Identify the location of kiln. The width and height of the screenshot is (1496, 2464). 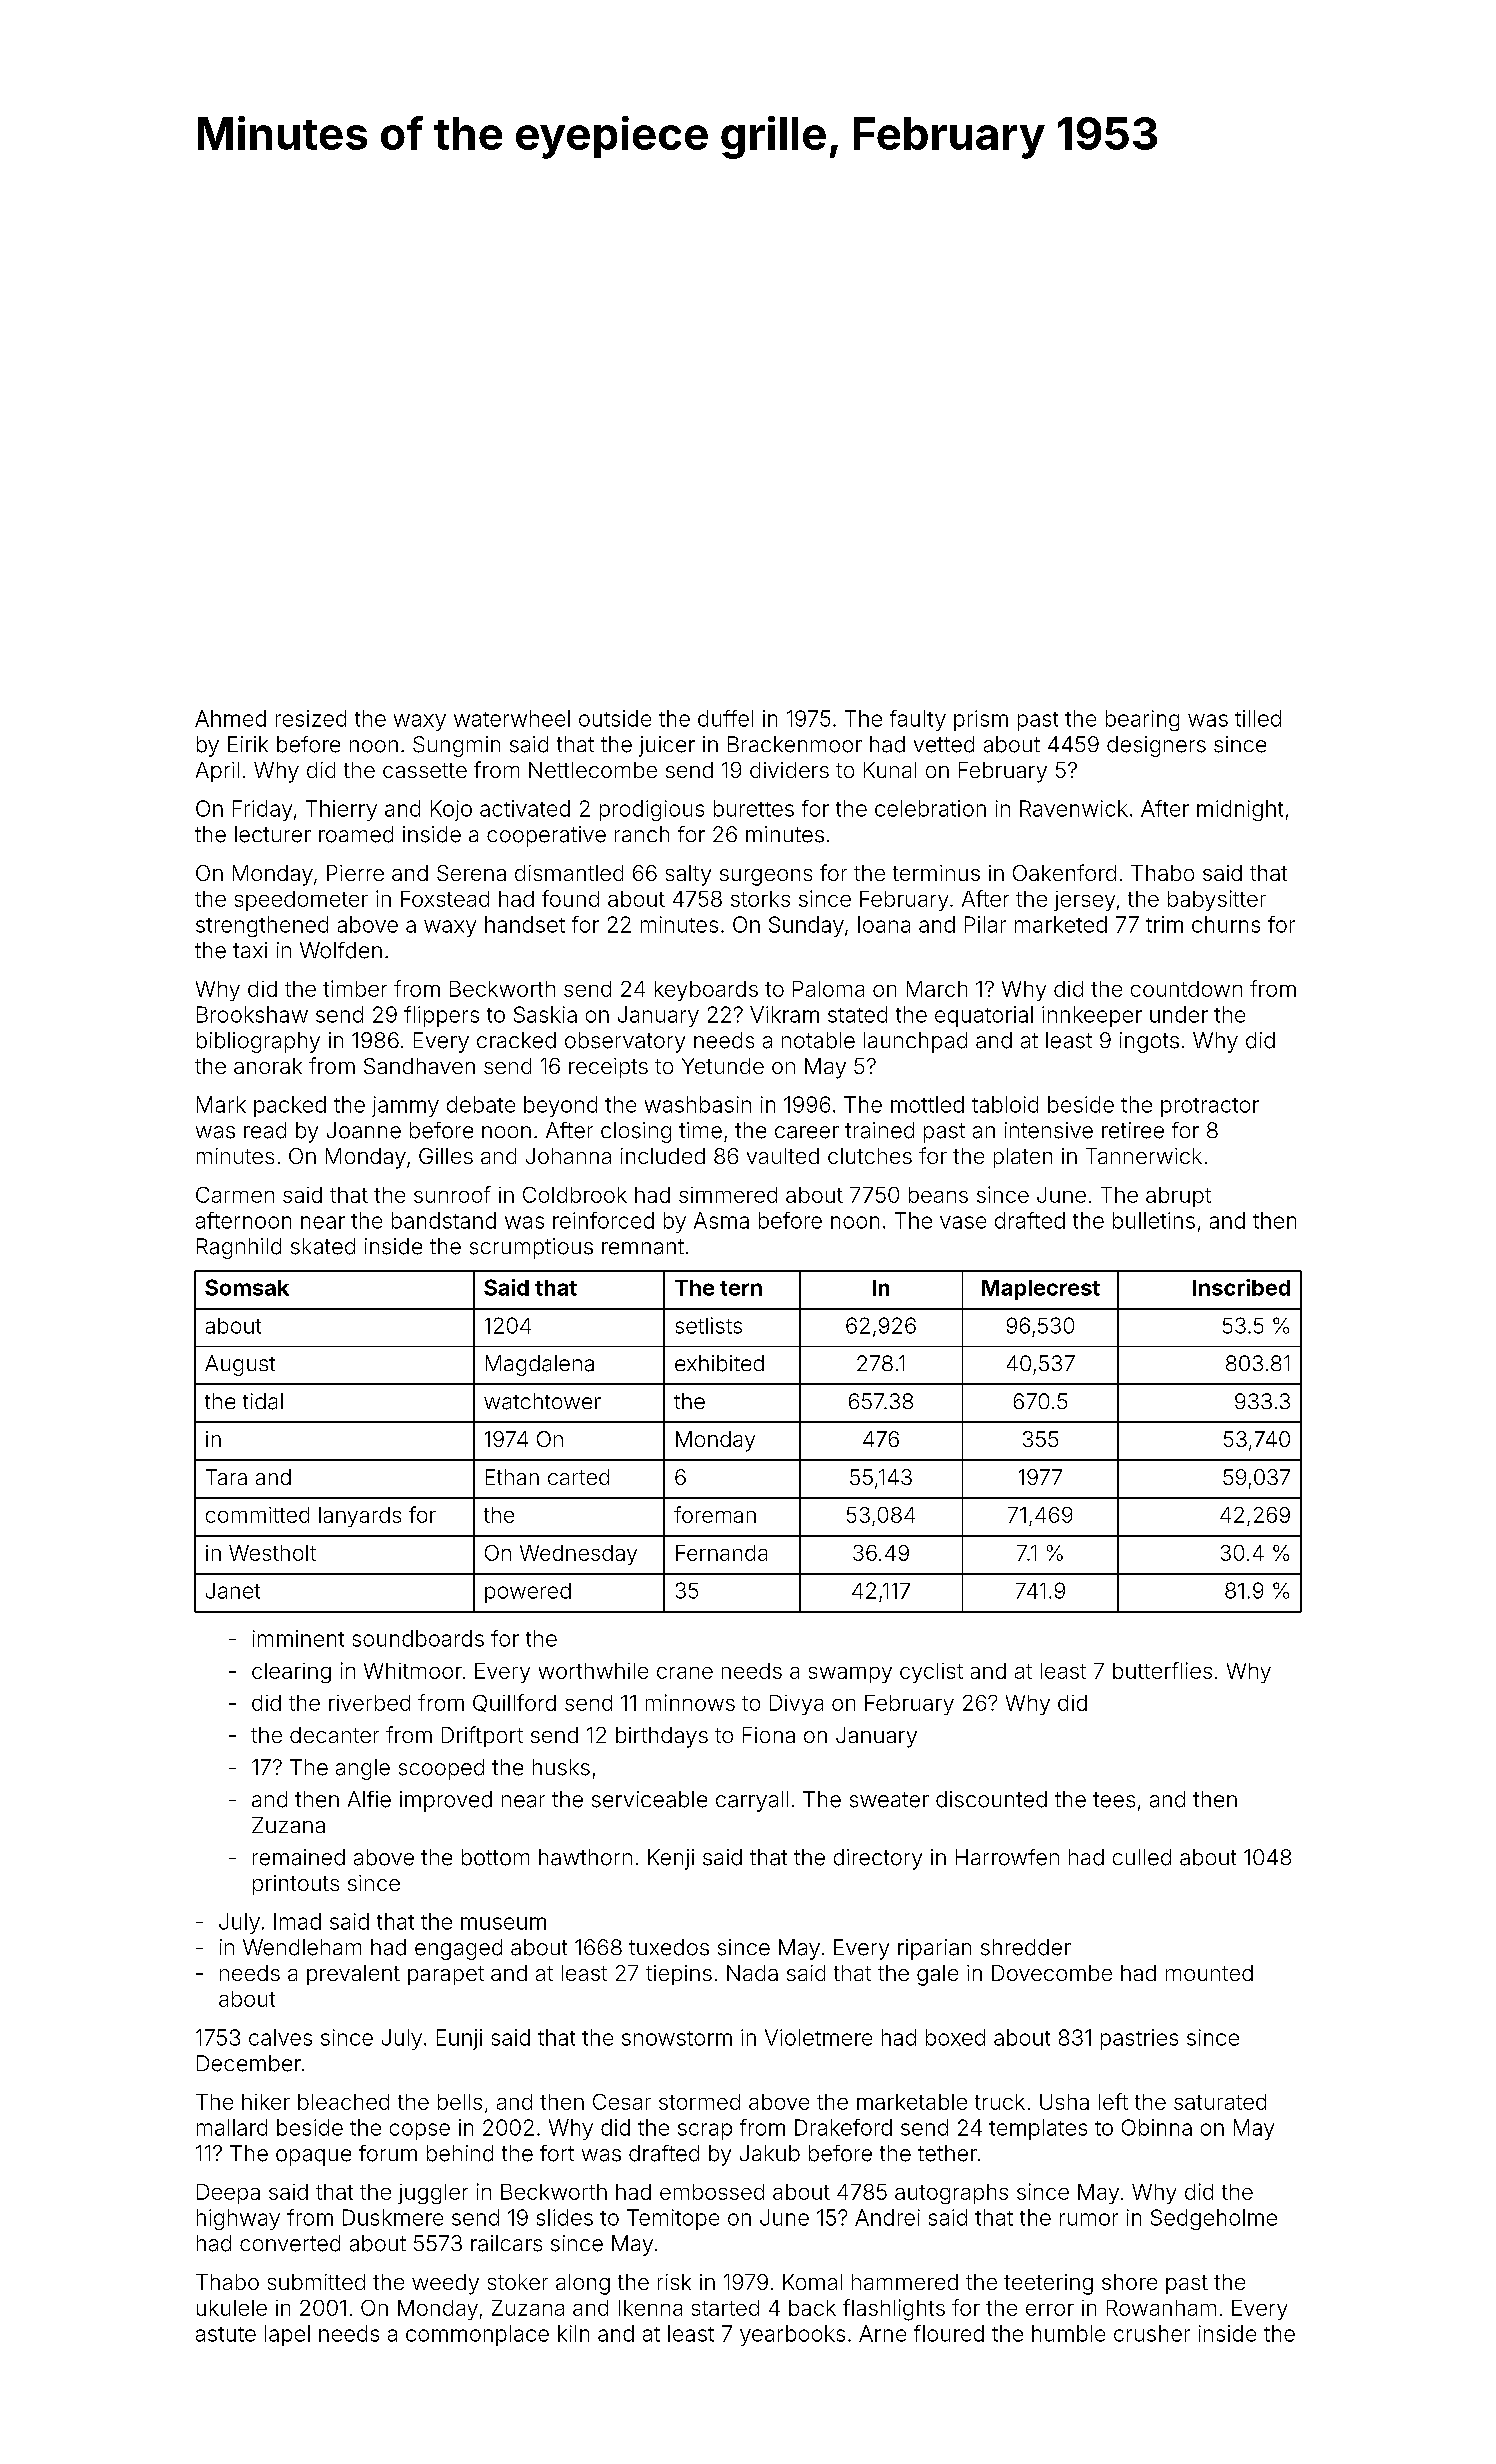
(573, 2333).
